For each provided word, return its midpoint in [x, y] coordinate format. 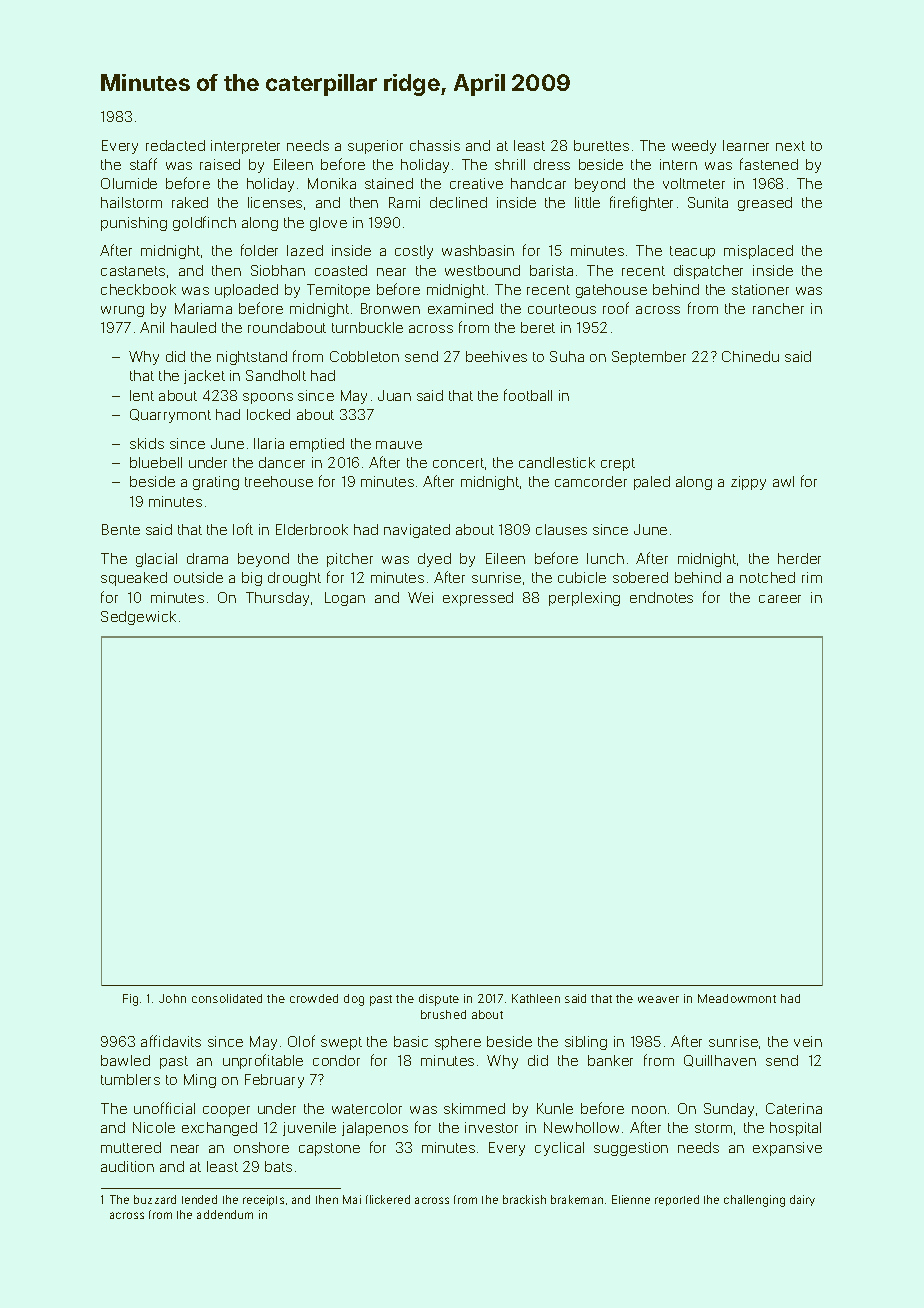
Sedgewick [138, 618]
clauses [561, 529]
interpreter [245, 147]
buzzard [155, 1199]
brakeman [577, 1199]
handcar [538, 183]
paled [652, 483]
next [790, 146]
